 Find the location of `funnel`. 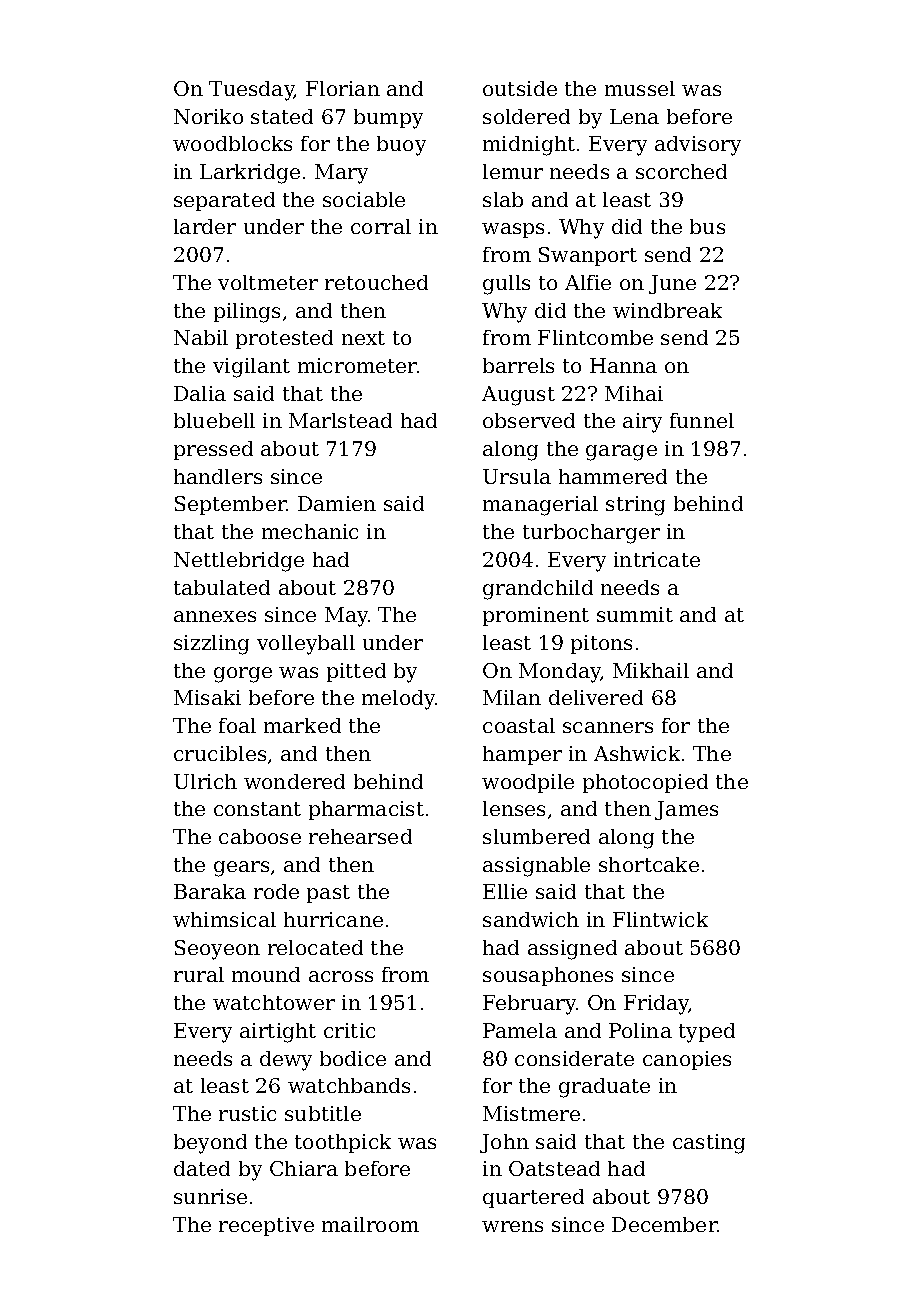

funnel is located at coordinates (702, 420).
